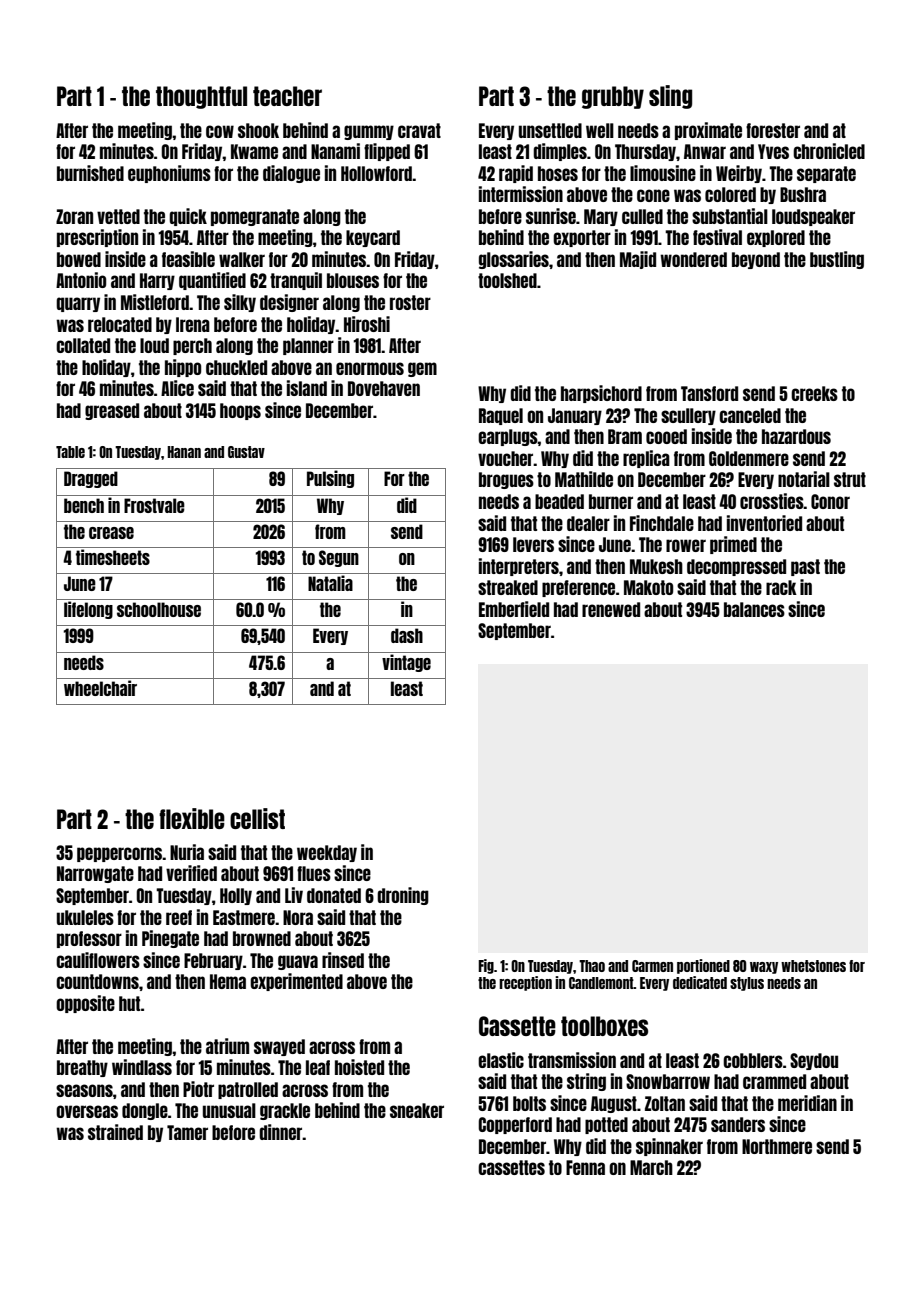 The image size is (924, 1308). Describe the element at coordinates (501, 416) in the screenshot. I see `Raquel` at that location.
